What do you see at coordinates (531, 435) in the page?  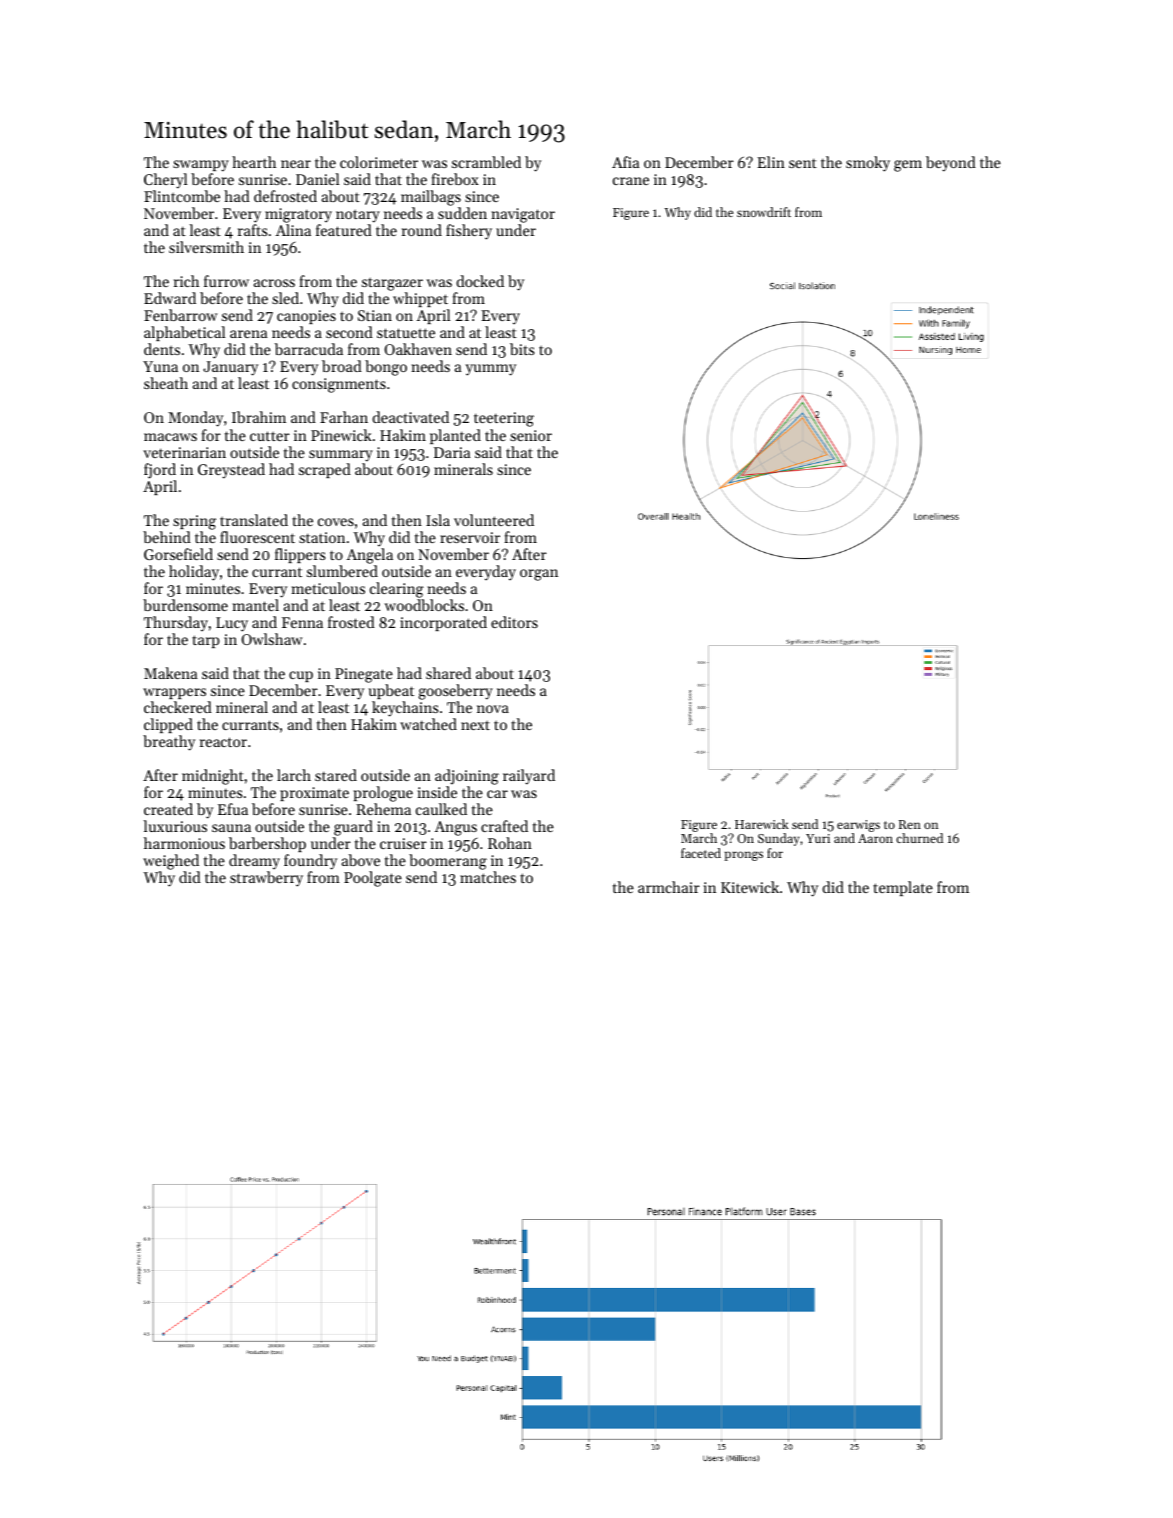 I see `senior` at bounding box center [531, 435].
